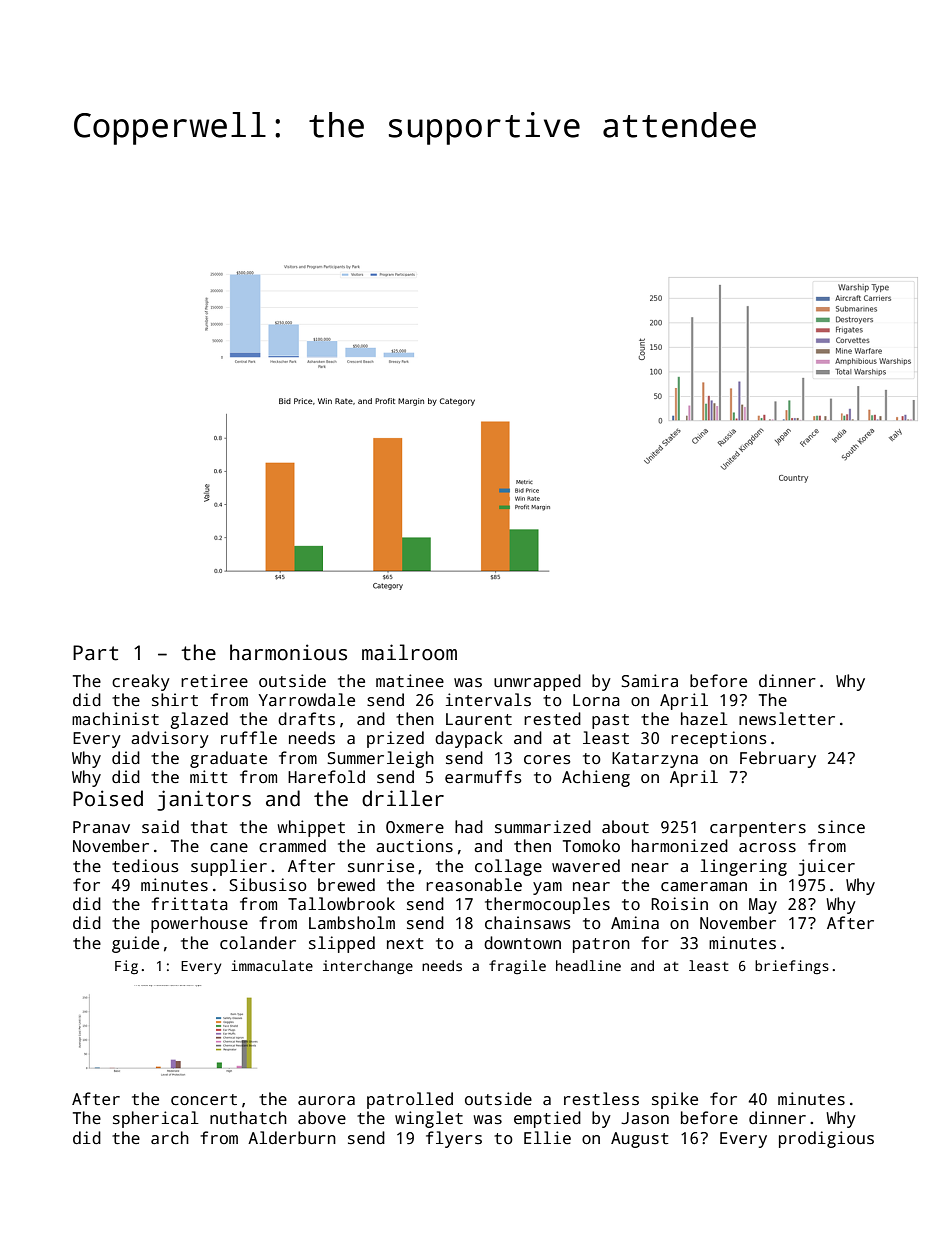 Image resolution: width=952 pixels, height=1233 pixels. I want to click on briefings, so click(792, 967).
